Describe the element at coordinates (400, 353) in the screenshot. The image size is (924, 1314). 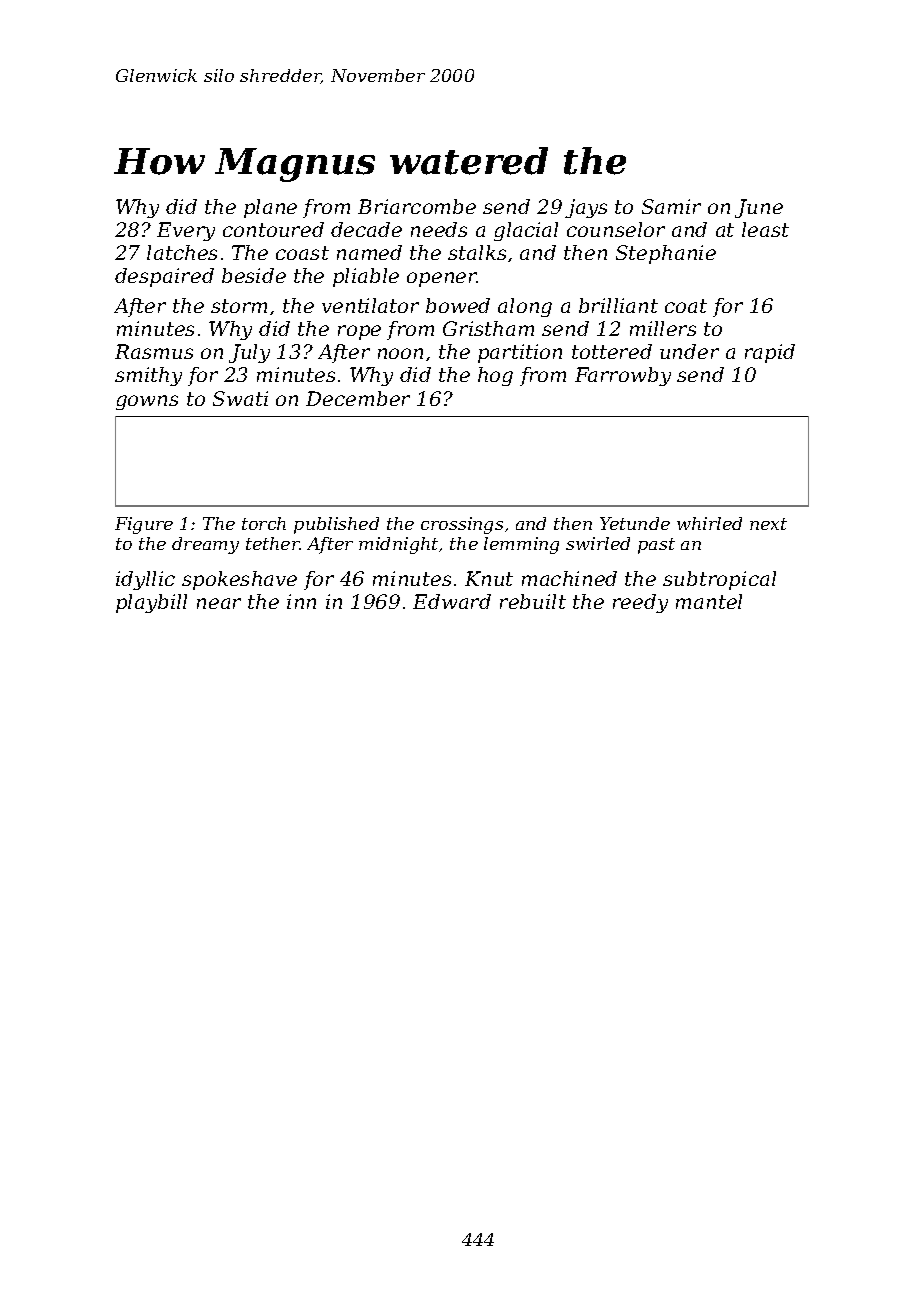
I see `noon` at that location.
